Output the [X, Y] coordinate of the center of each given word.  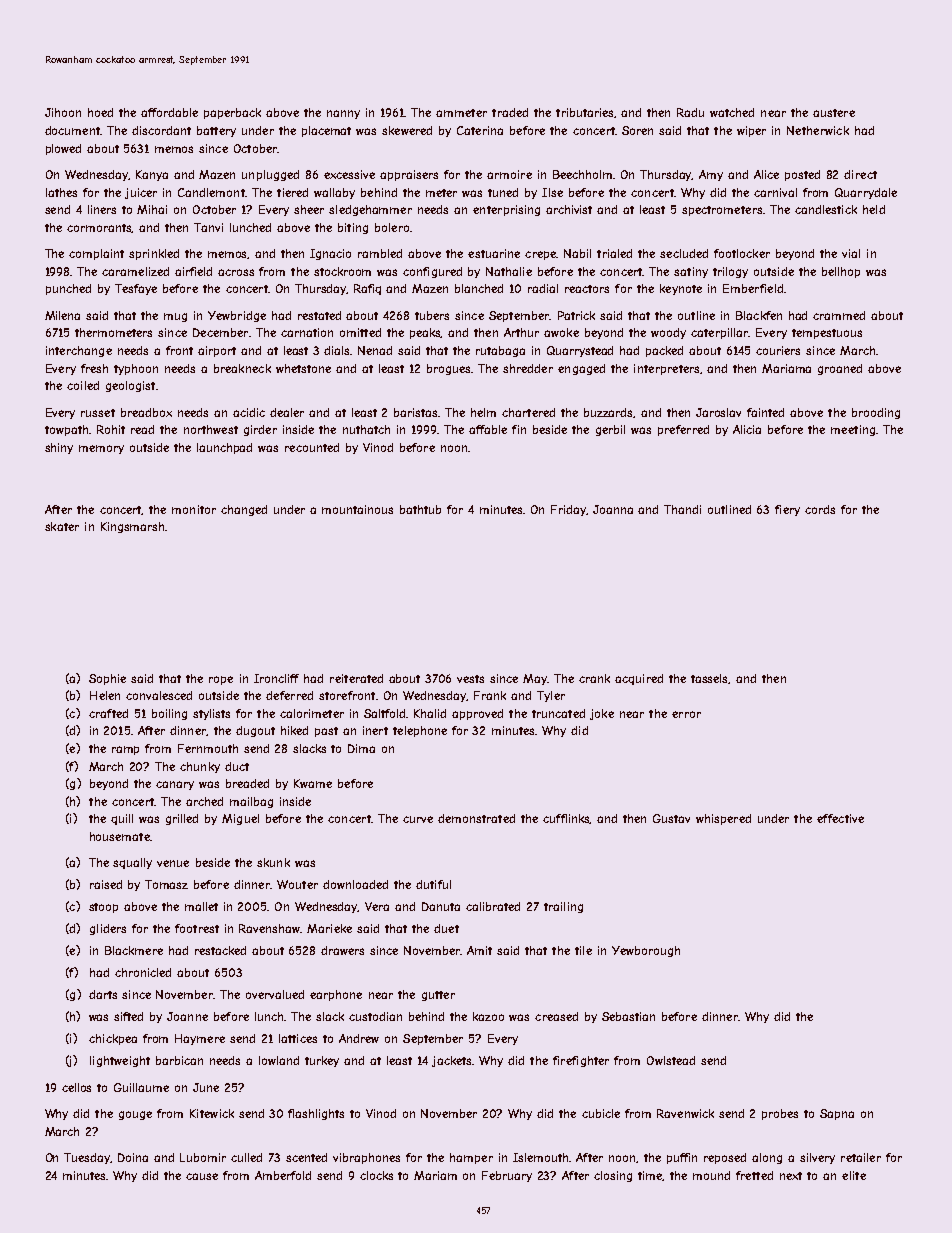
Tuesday [87, 1158]
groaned [840, 369]
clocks [376, 1175]
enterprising [506, 210]
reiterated [356, 678]
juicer [141, 193]
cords [820, 509]
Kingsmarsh [132, 527]
